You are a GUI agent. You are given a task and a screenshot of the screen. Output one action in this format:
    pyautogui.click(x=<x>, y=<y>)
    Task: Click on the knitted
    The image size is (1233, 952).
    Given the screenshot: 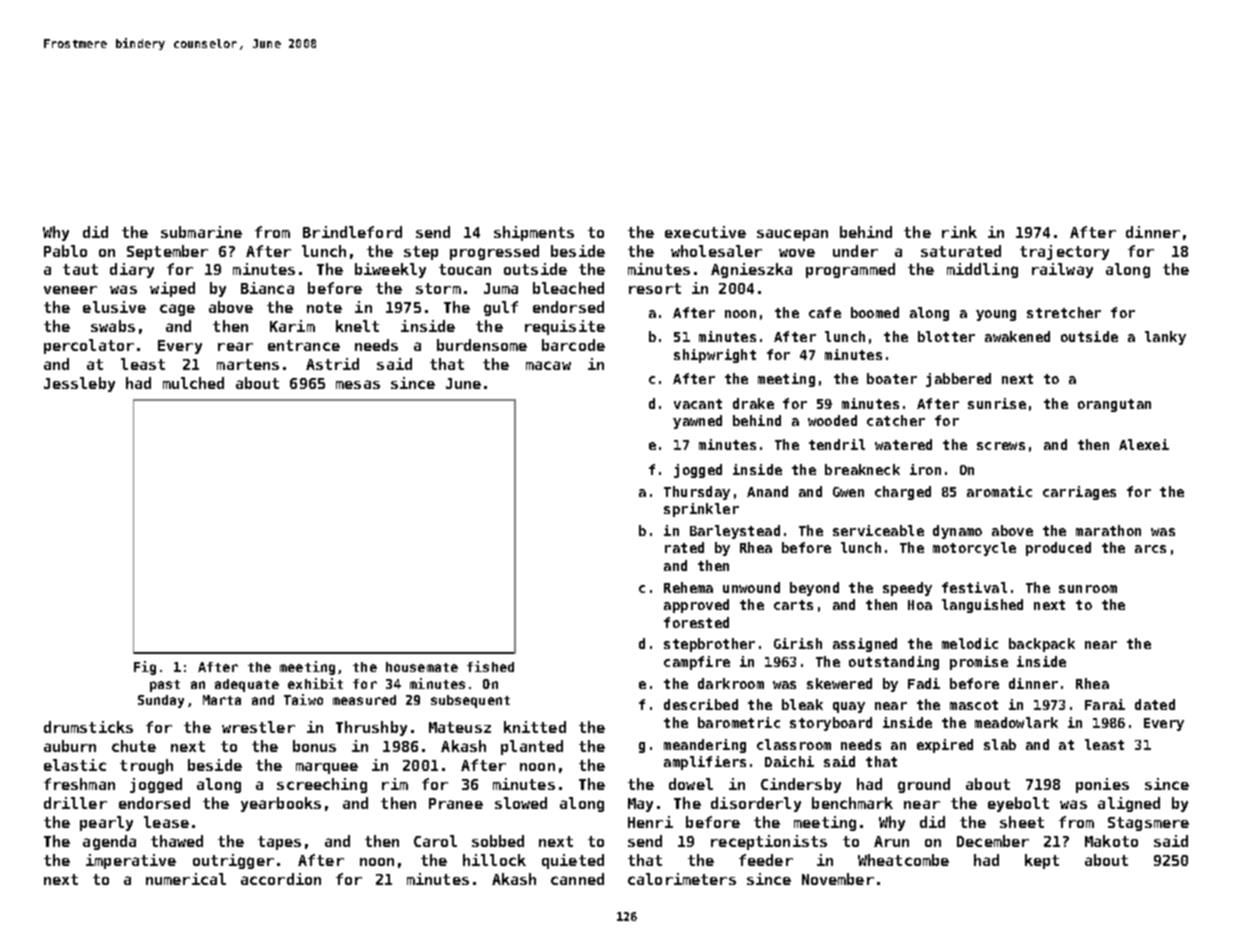 What is the action you would take?
    pyautogui.click(x=535, y=727)
